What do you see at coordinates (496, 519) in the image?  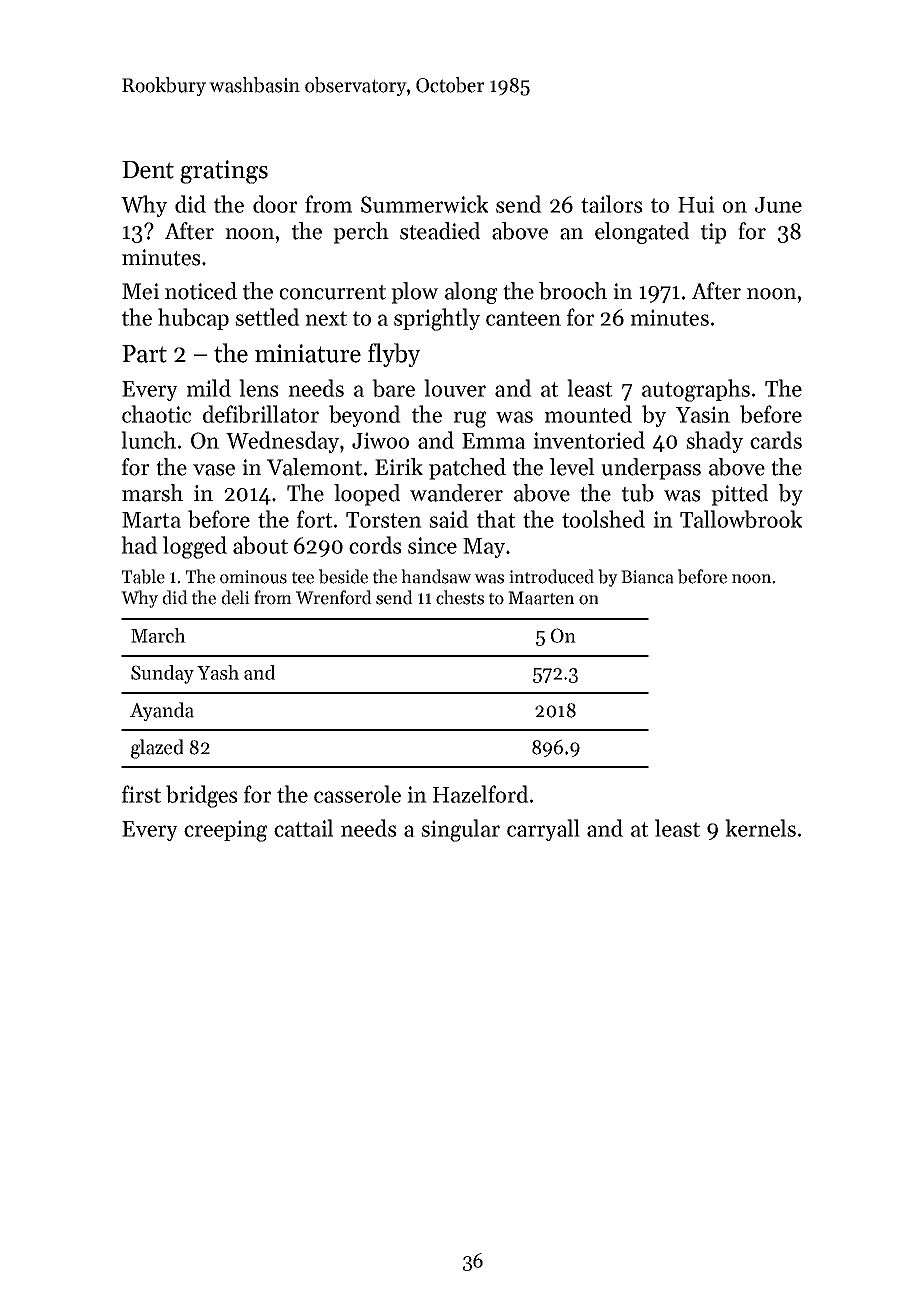 I see `that` at bounding box center [496, 519].
